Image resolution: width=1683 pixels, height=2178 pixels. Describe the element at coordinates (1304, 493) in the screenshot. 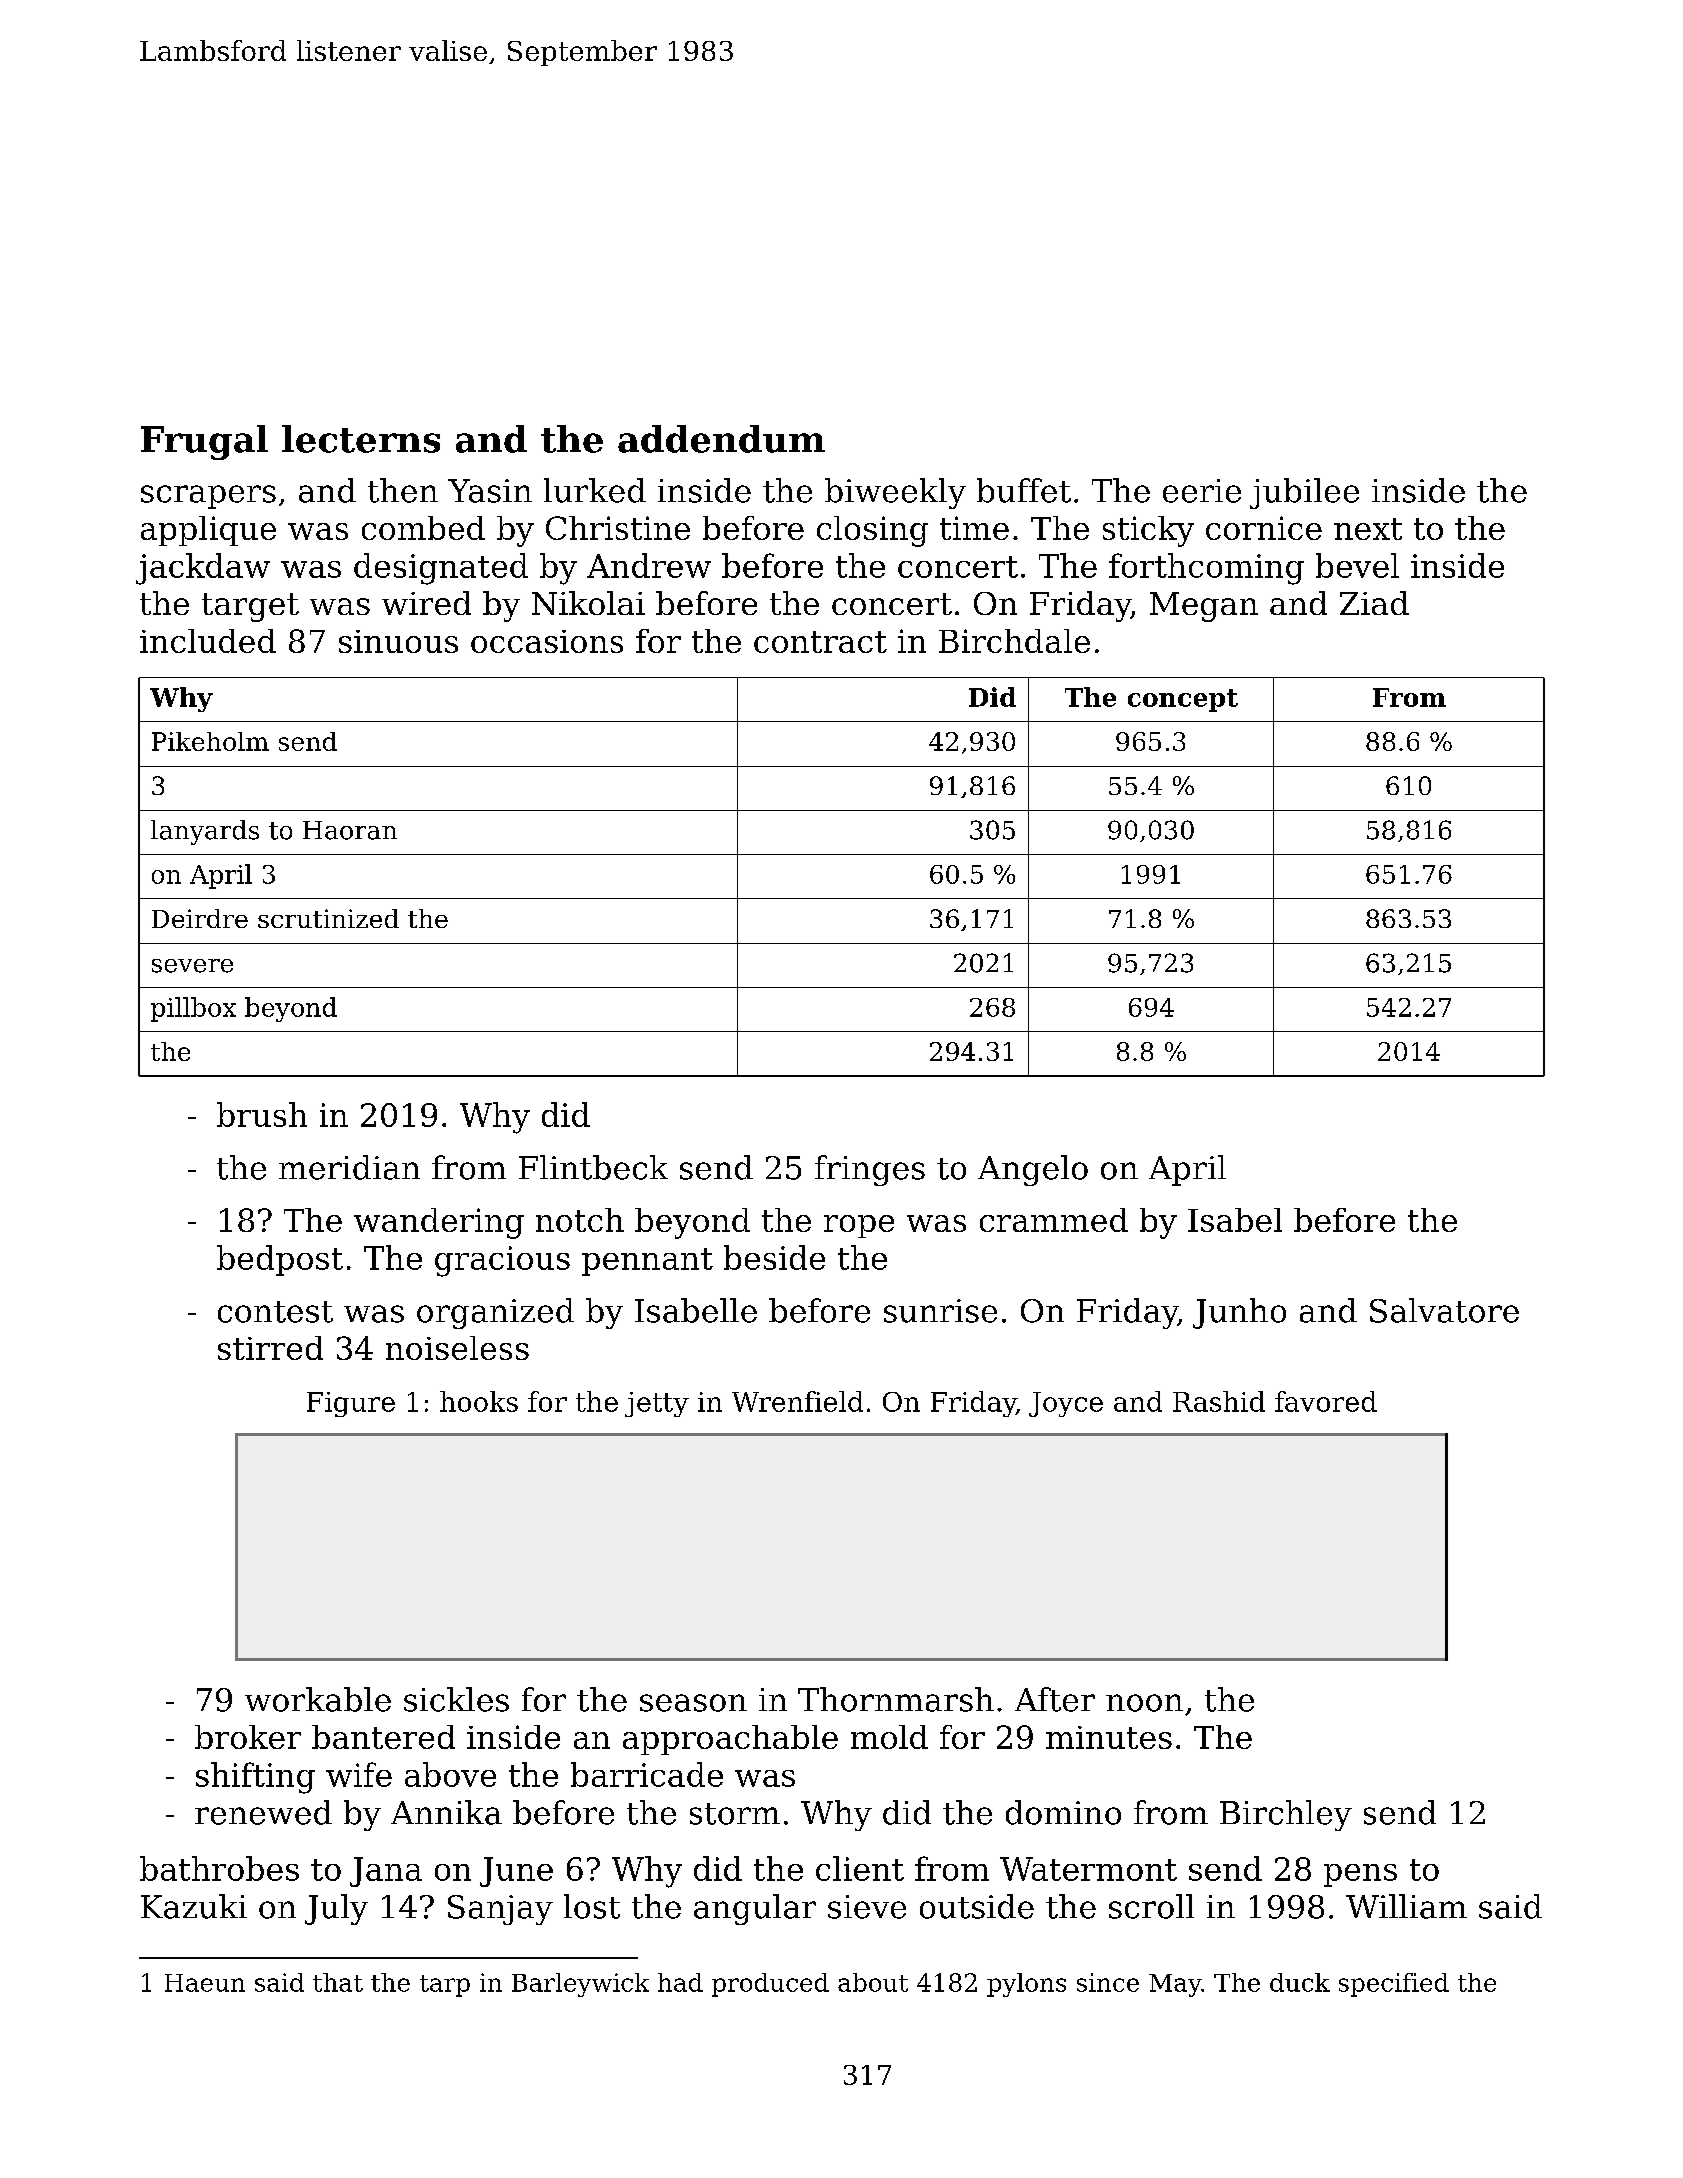

I see `jubilee` at that location.
